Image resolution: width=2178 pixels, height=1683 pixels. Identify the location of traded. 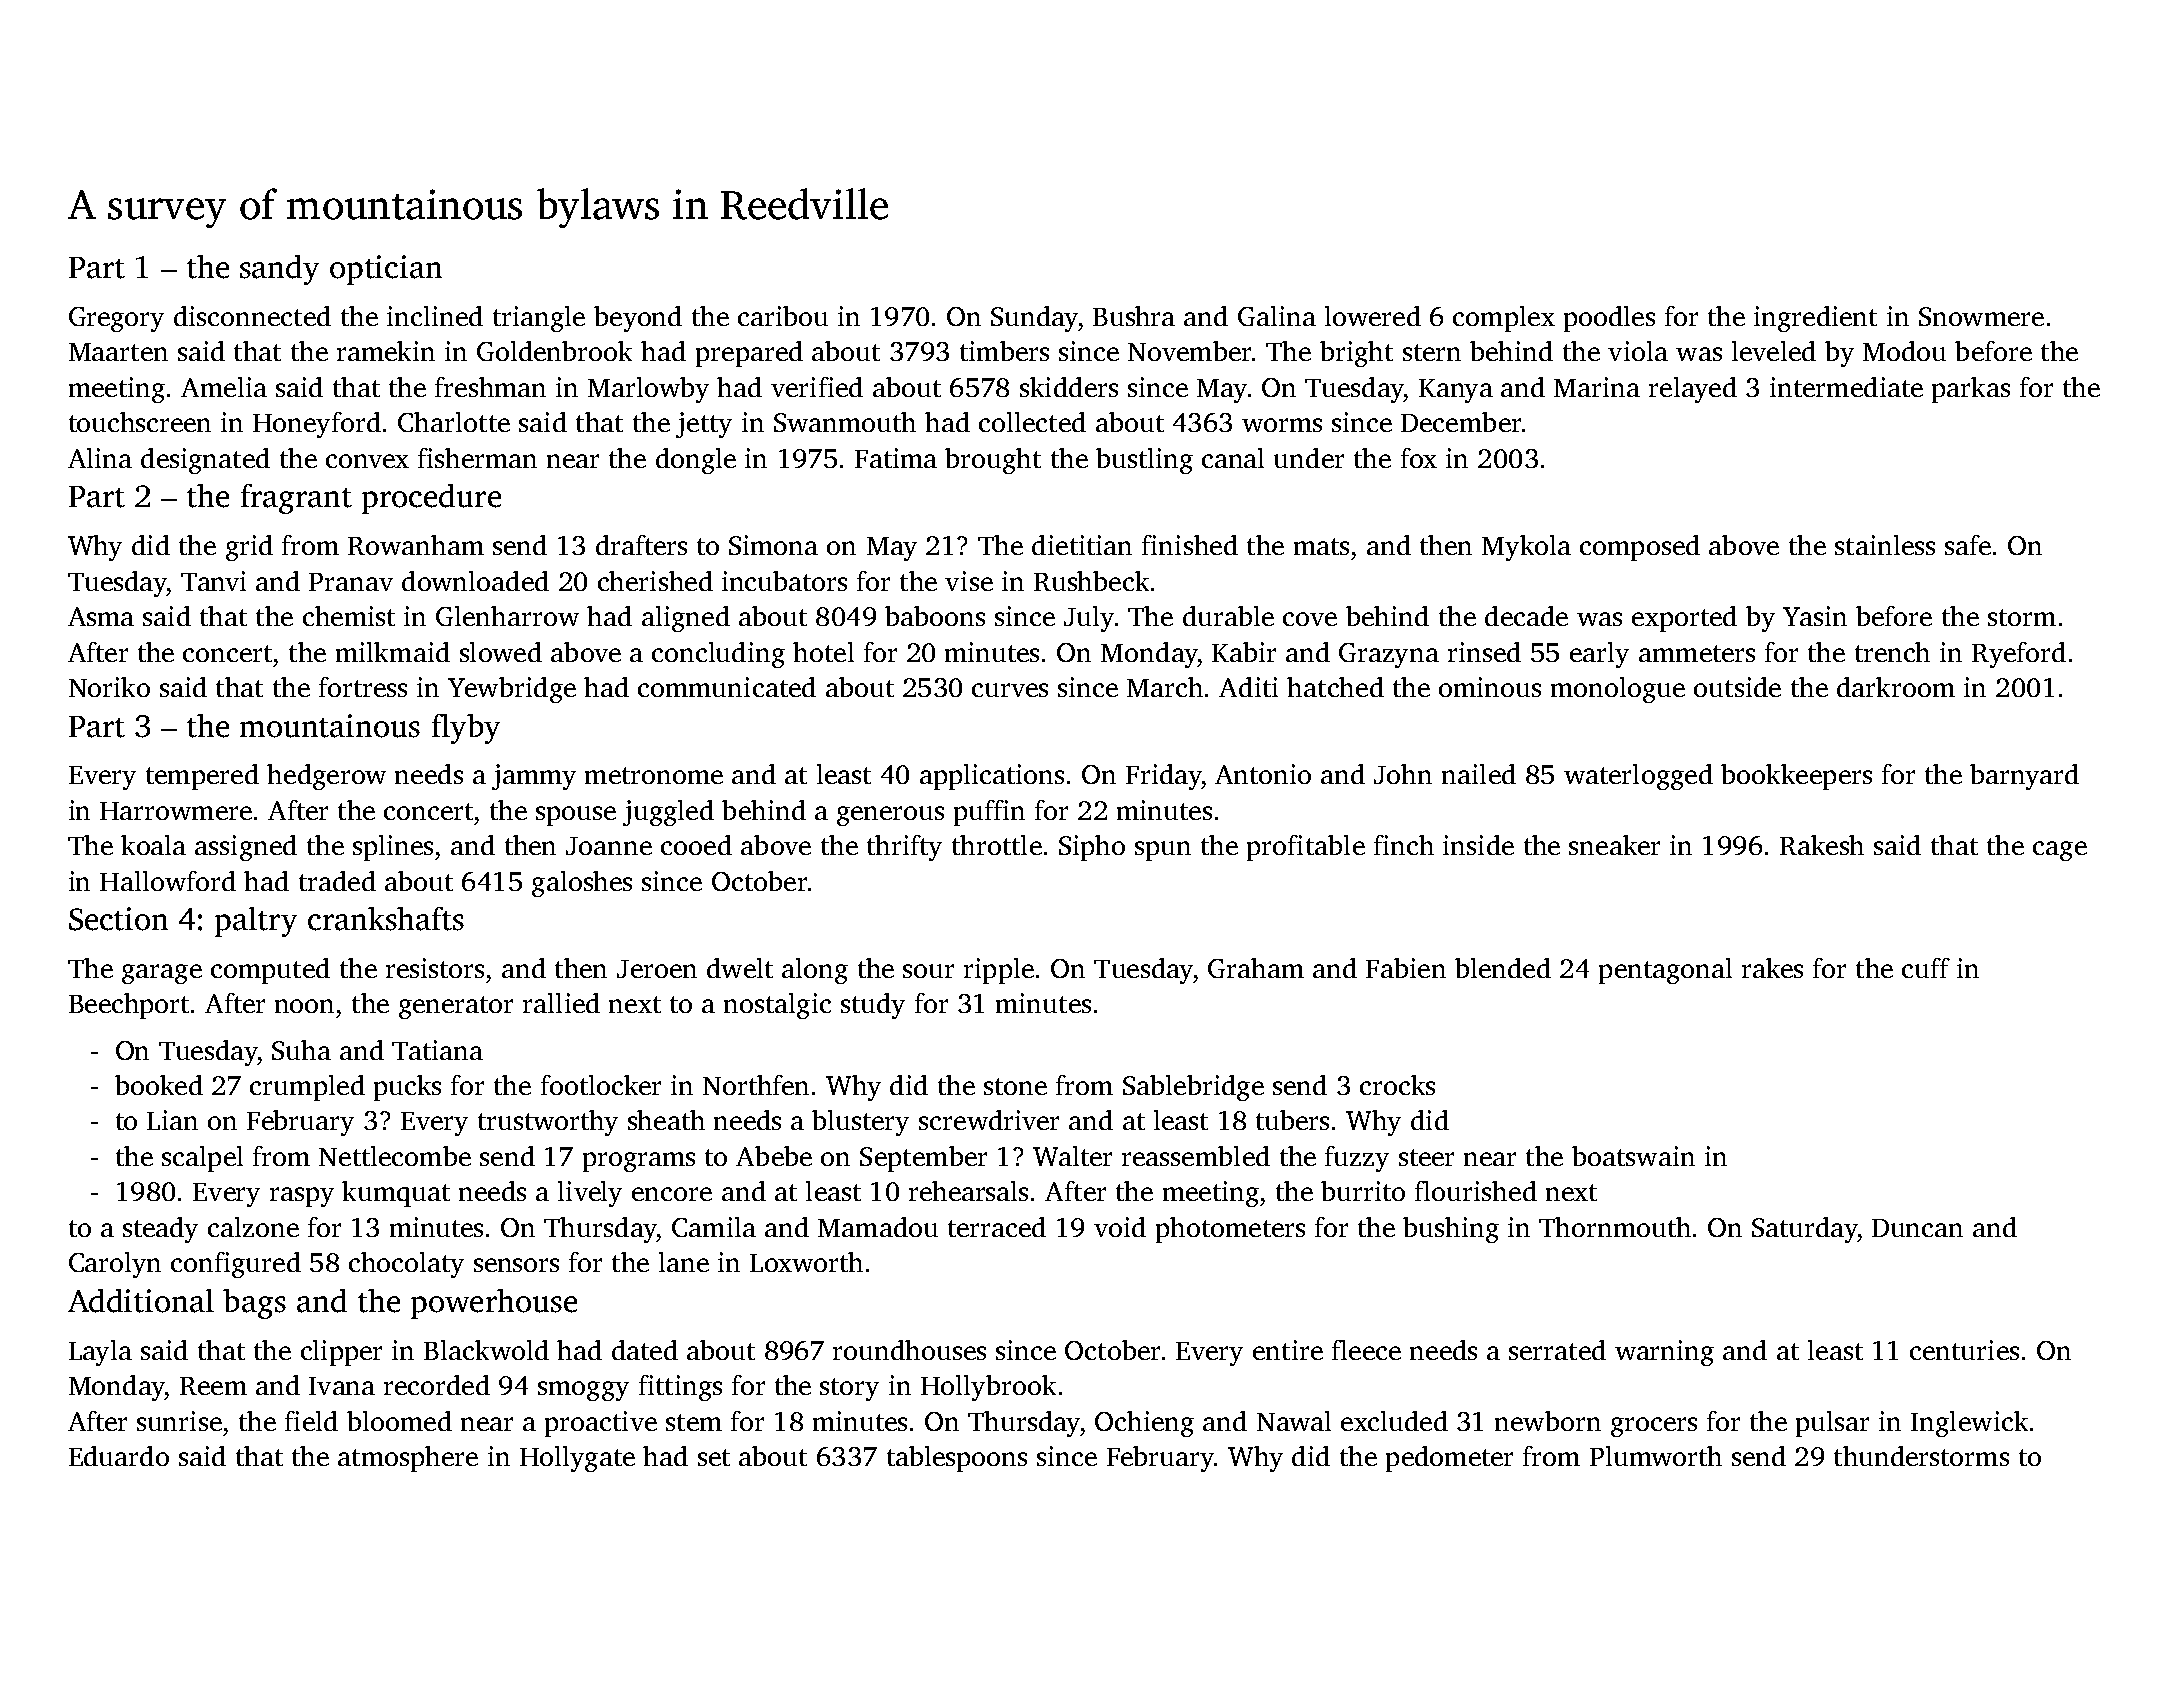
(337, 881).
